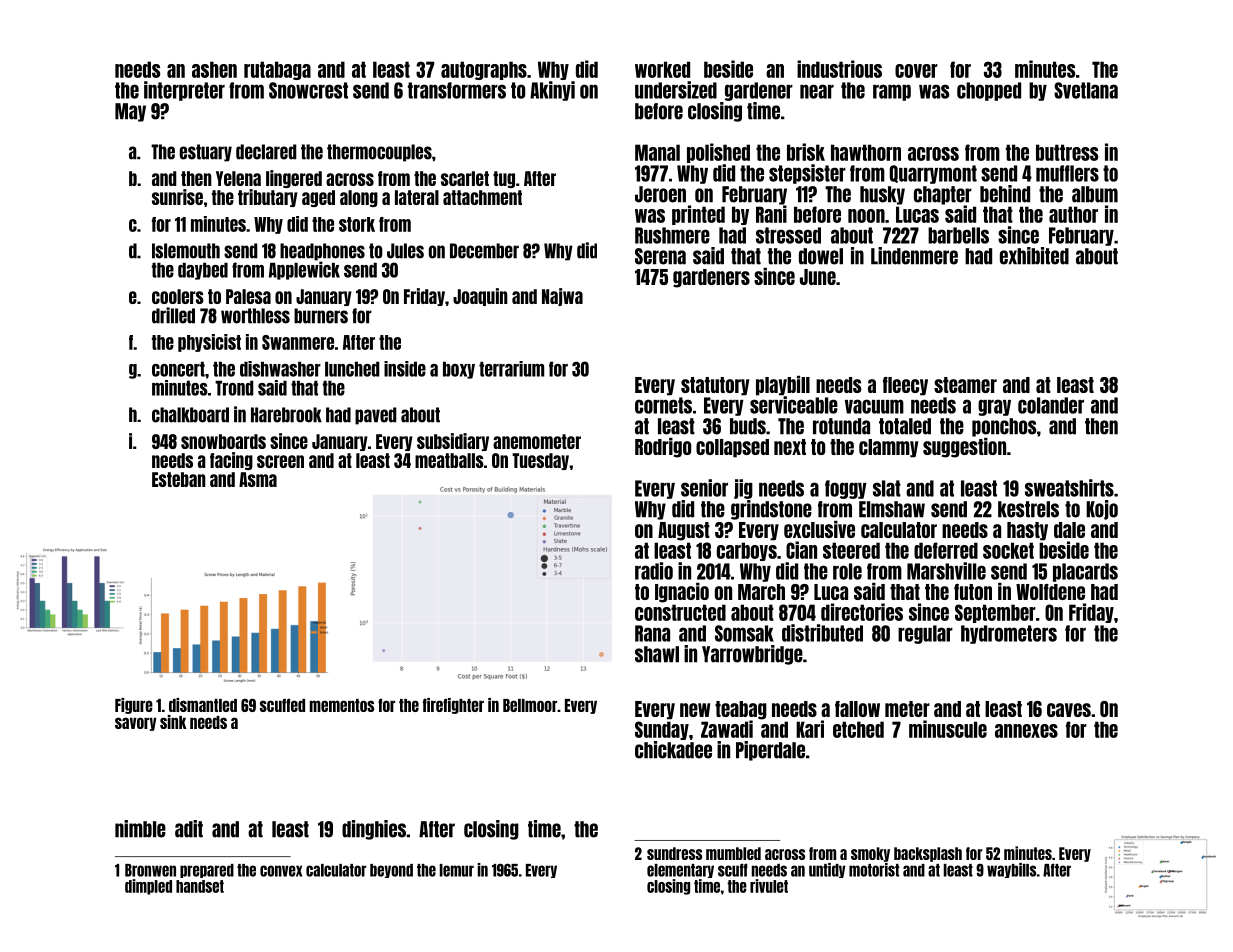  I want to click on colander, so click(1051, 405).
